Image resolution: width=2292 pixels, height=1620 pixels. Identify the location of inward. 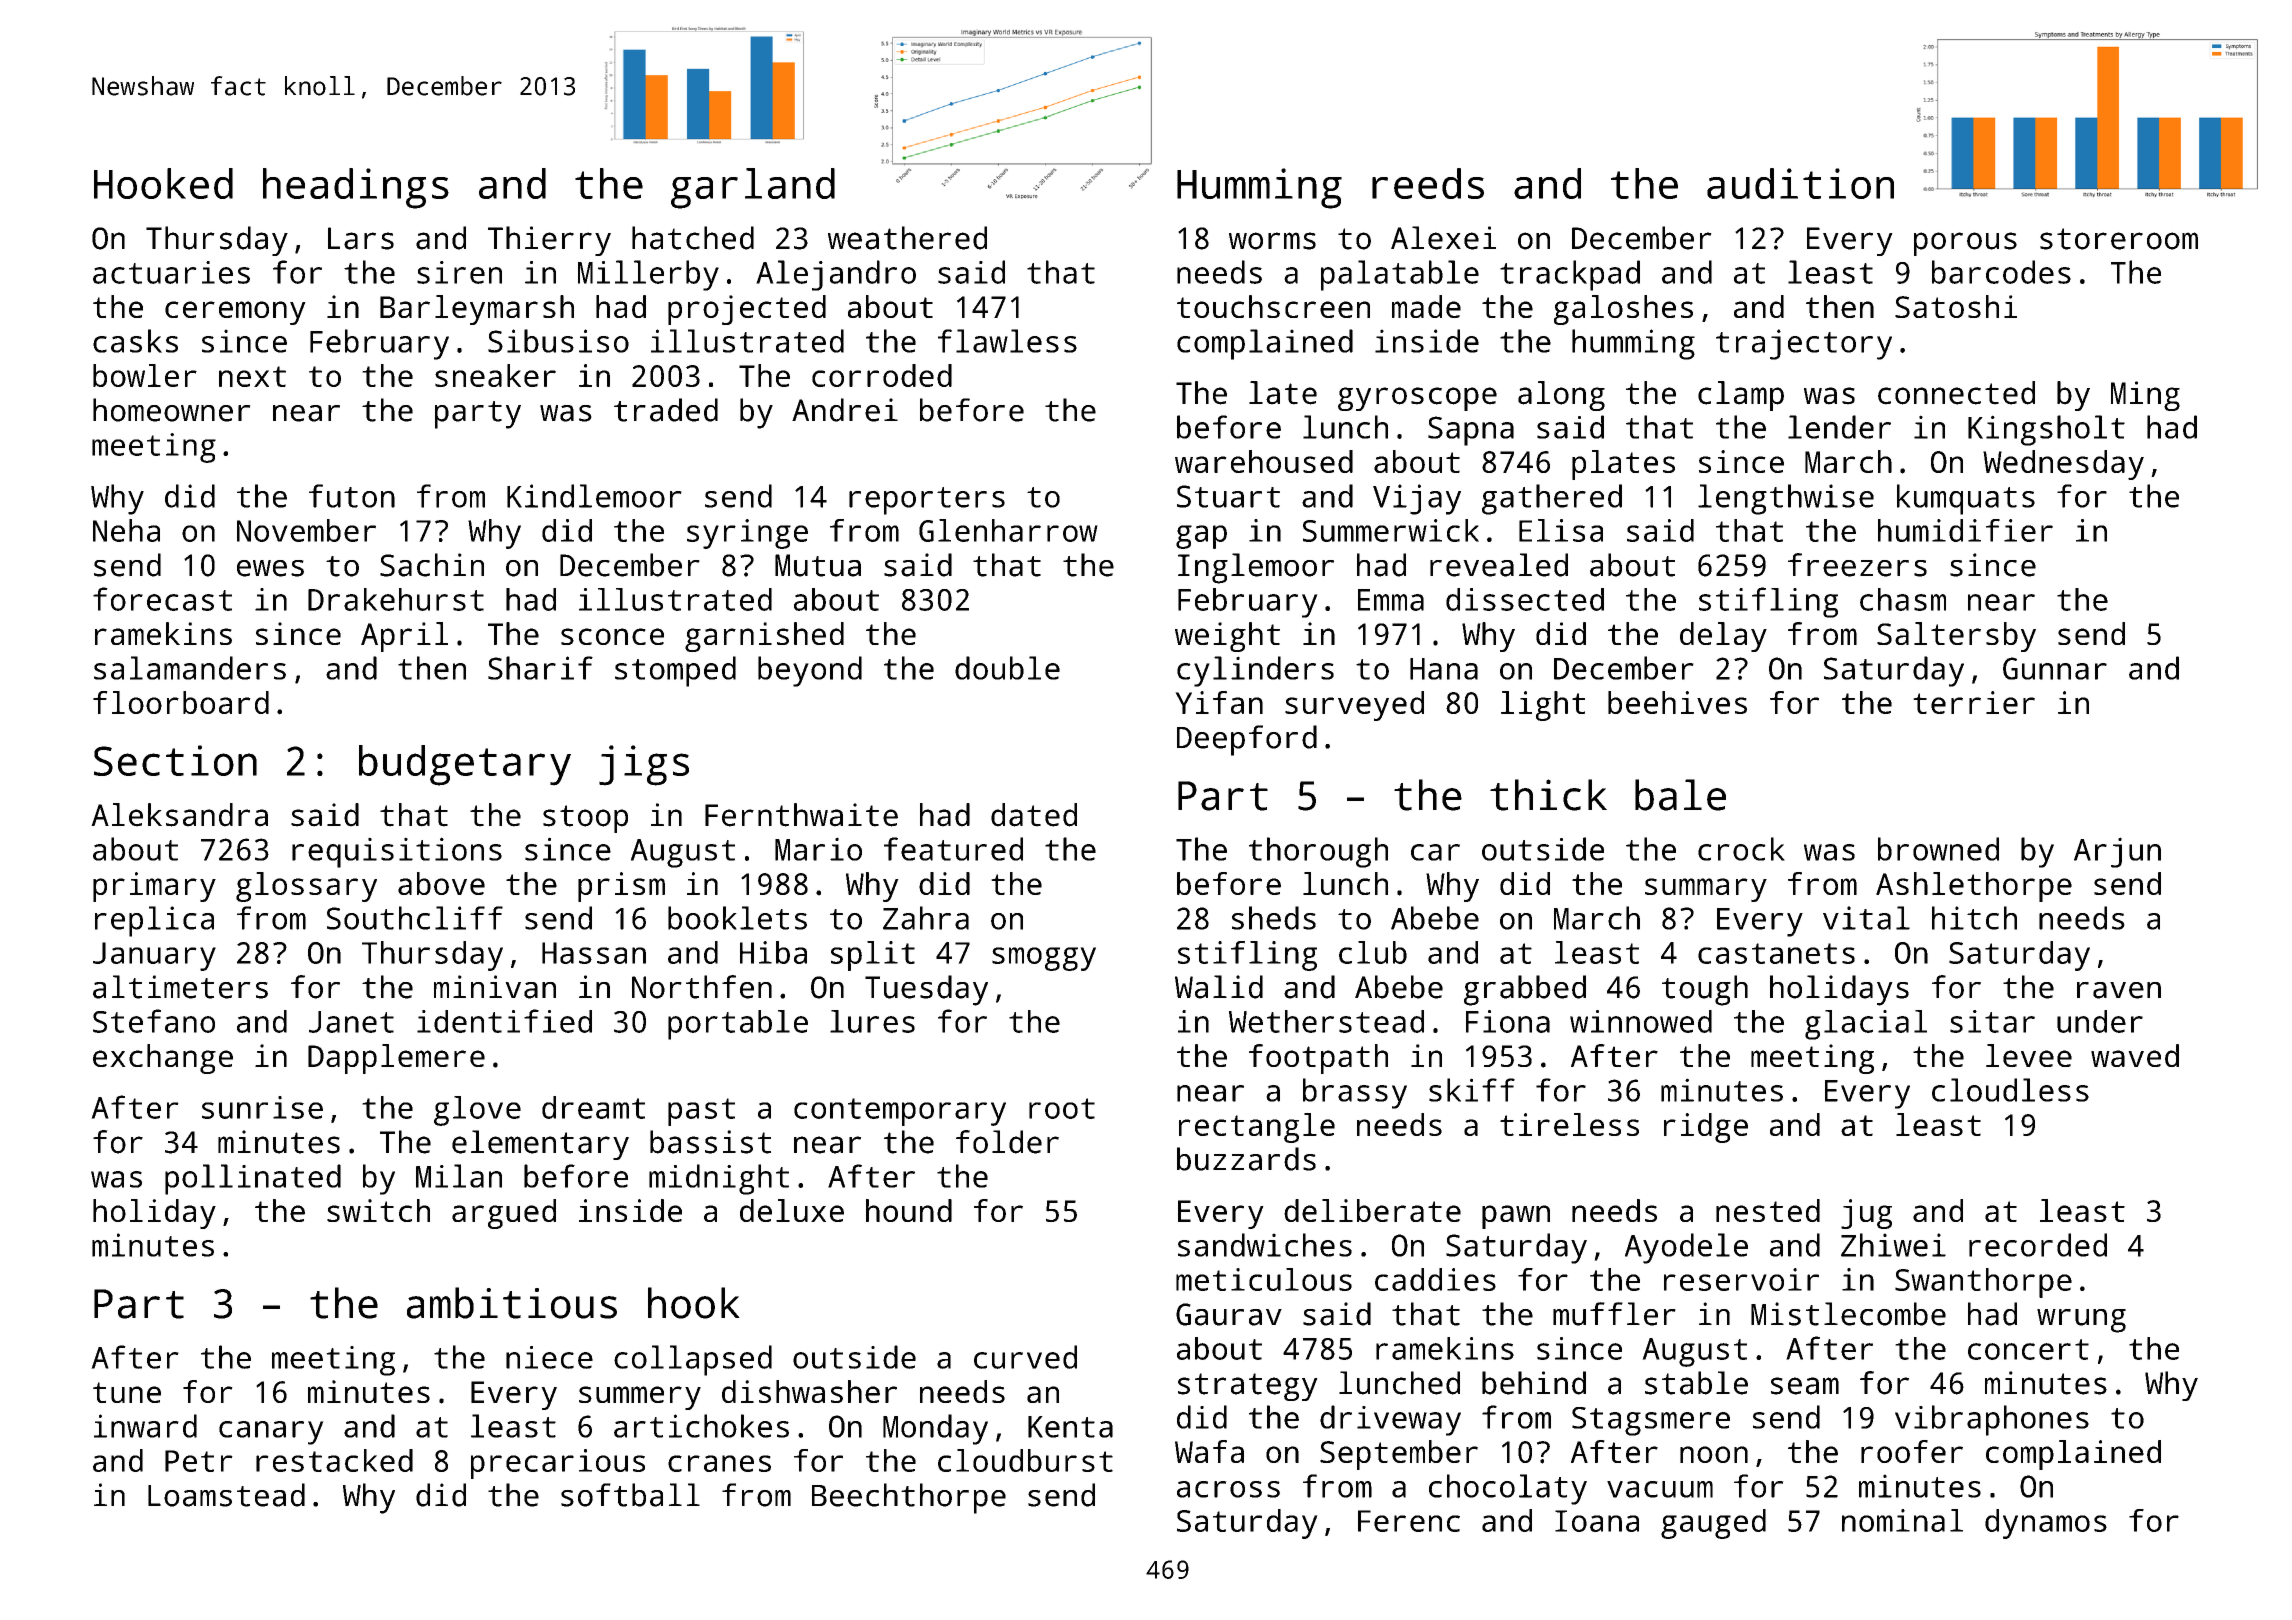
(145, 1426).
